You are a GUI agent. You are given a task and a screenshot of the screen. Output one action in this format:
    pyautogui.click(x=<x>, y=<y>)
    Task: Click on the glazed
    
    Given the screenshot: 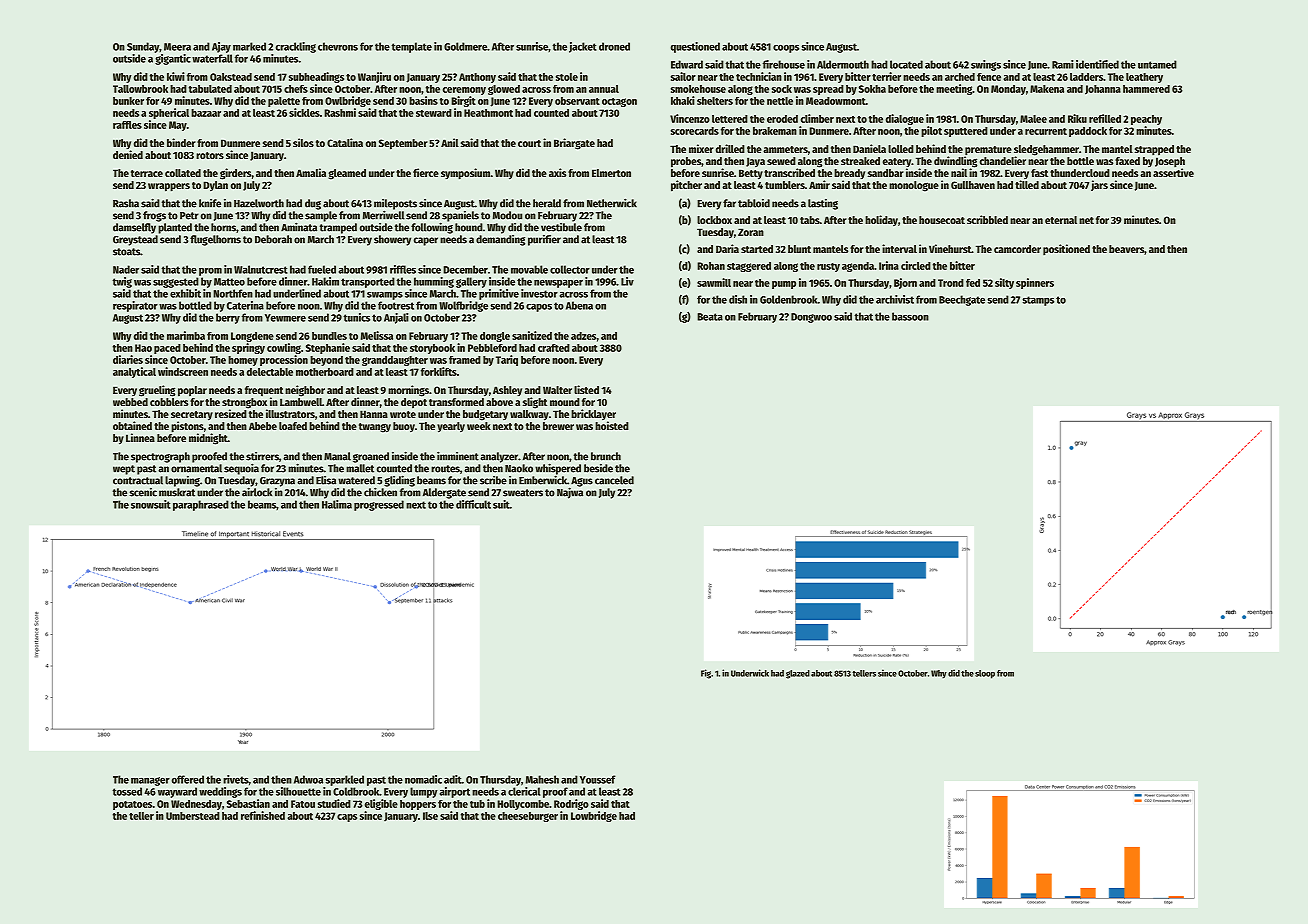 What is the action you would take?
    pyautogui.click(x=798, y=674)
